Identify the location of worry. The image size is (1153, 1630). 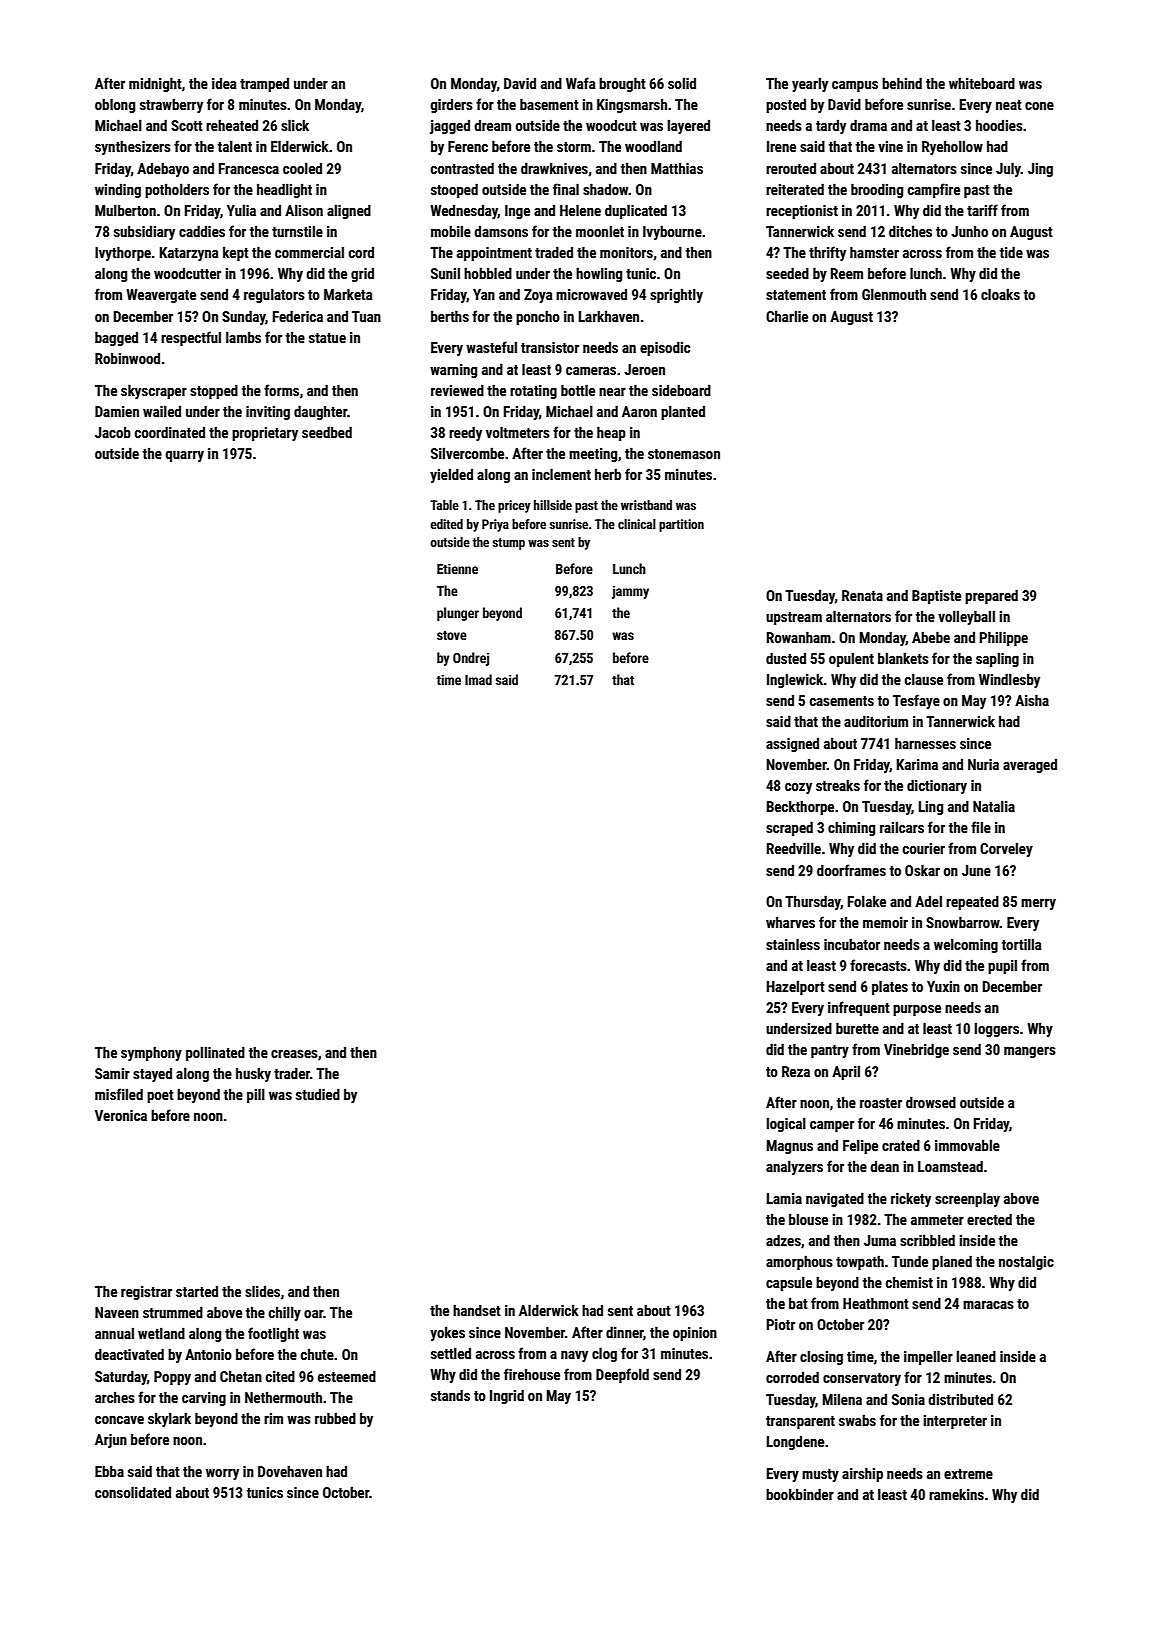
(222, 1474).
